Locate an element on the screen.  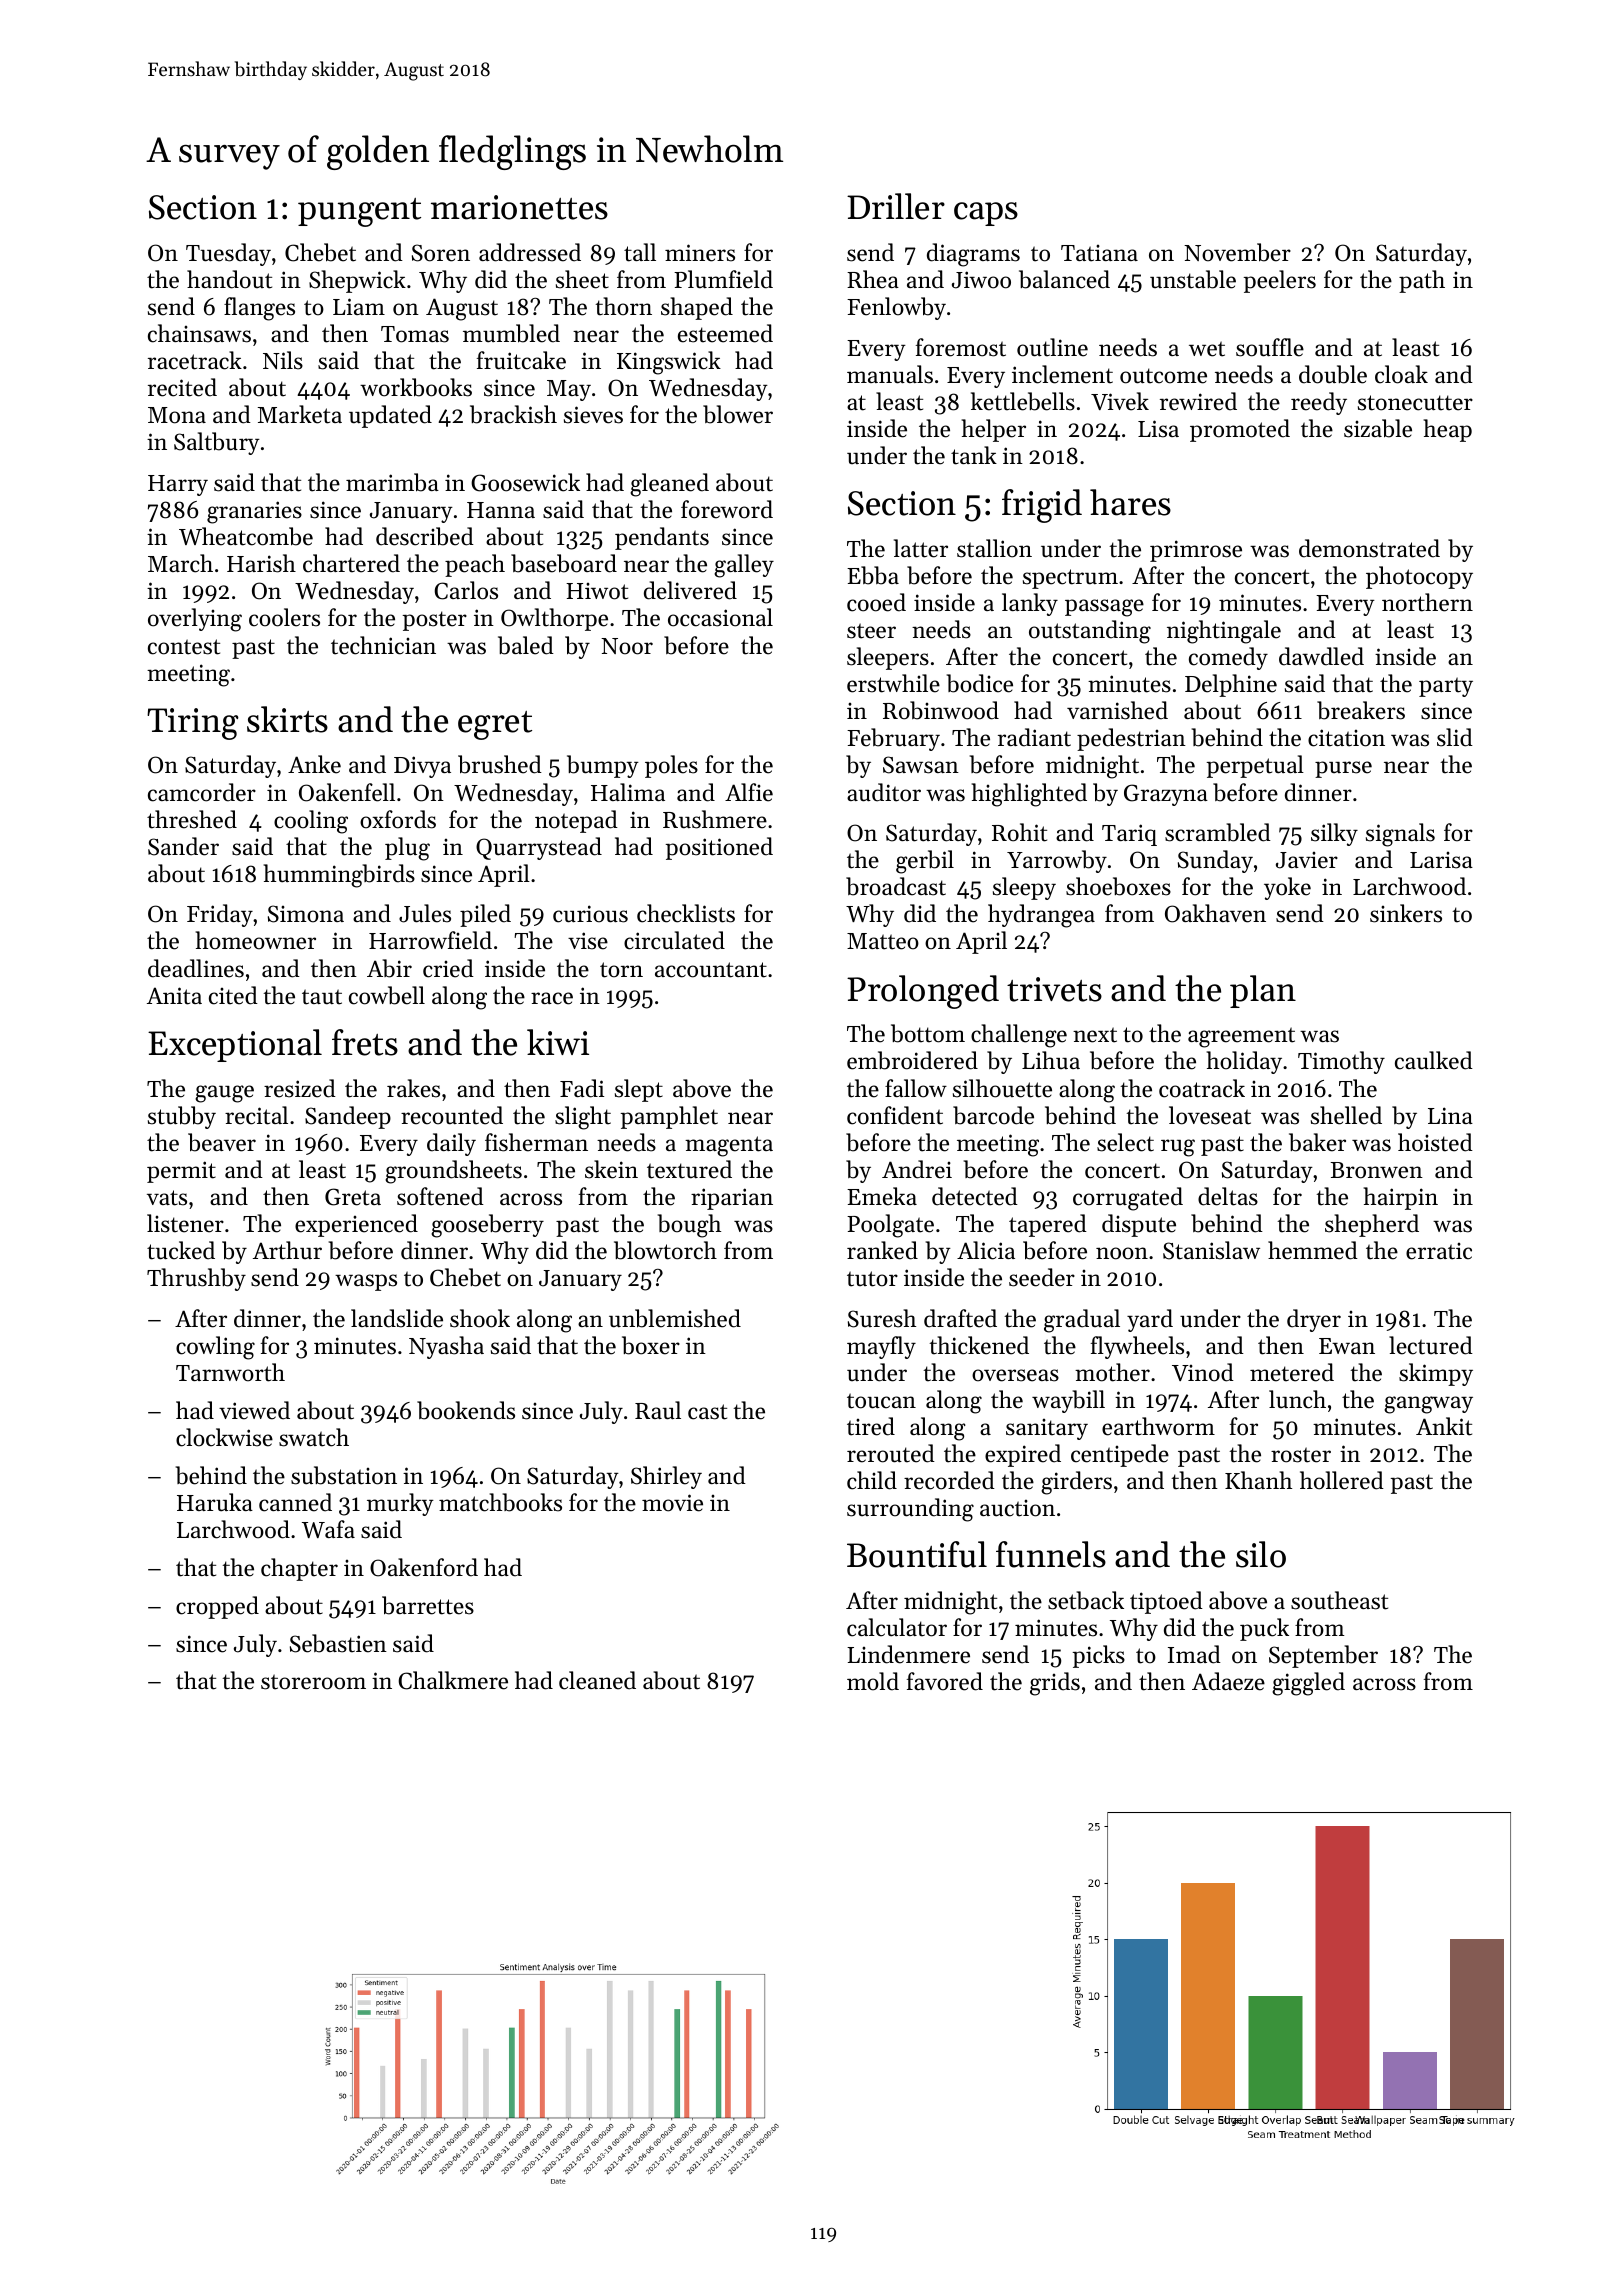
noon is located at coordinates (1122, 1253).
